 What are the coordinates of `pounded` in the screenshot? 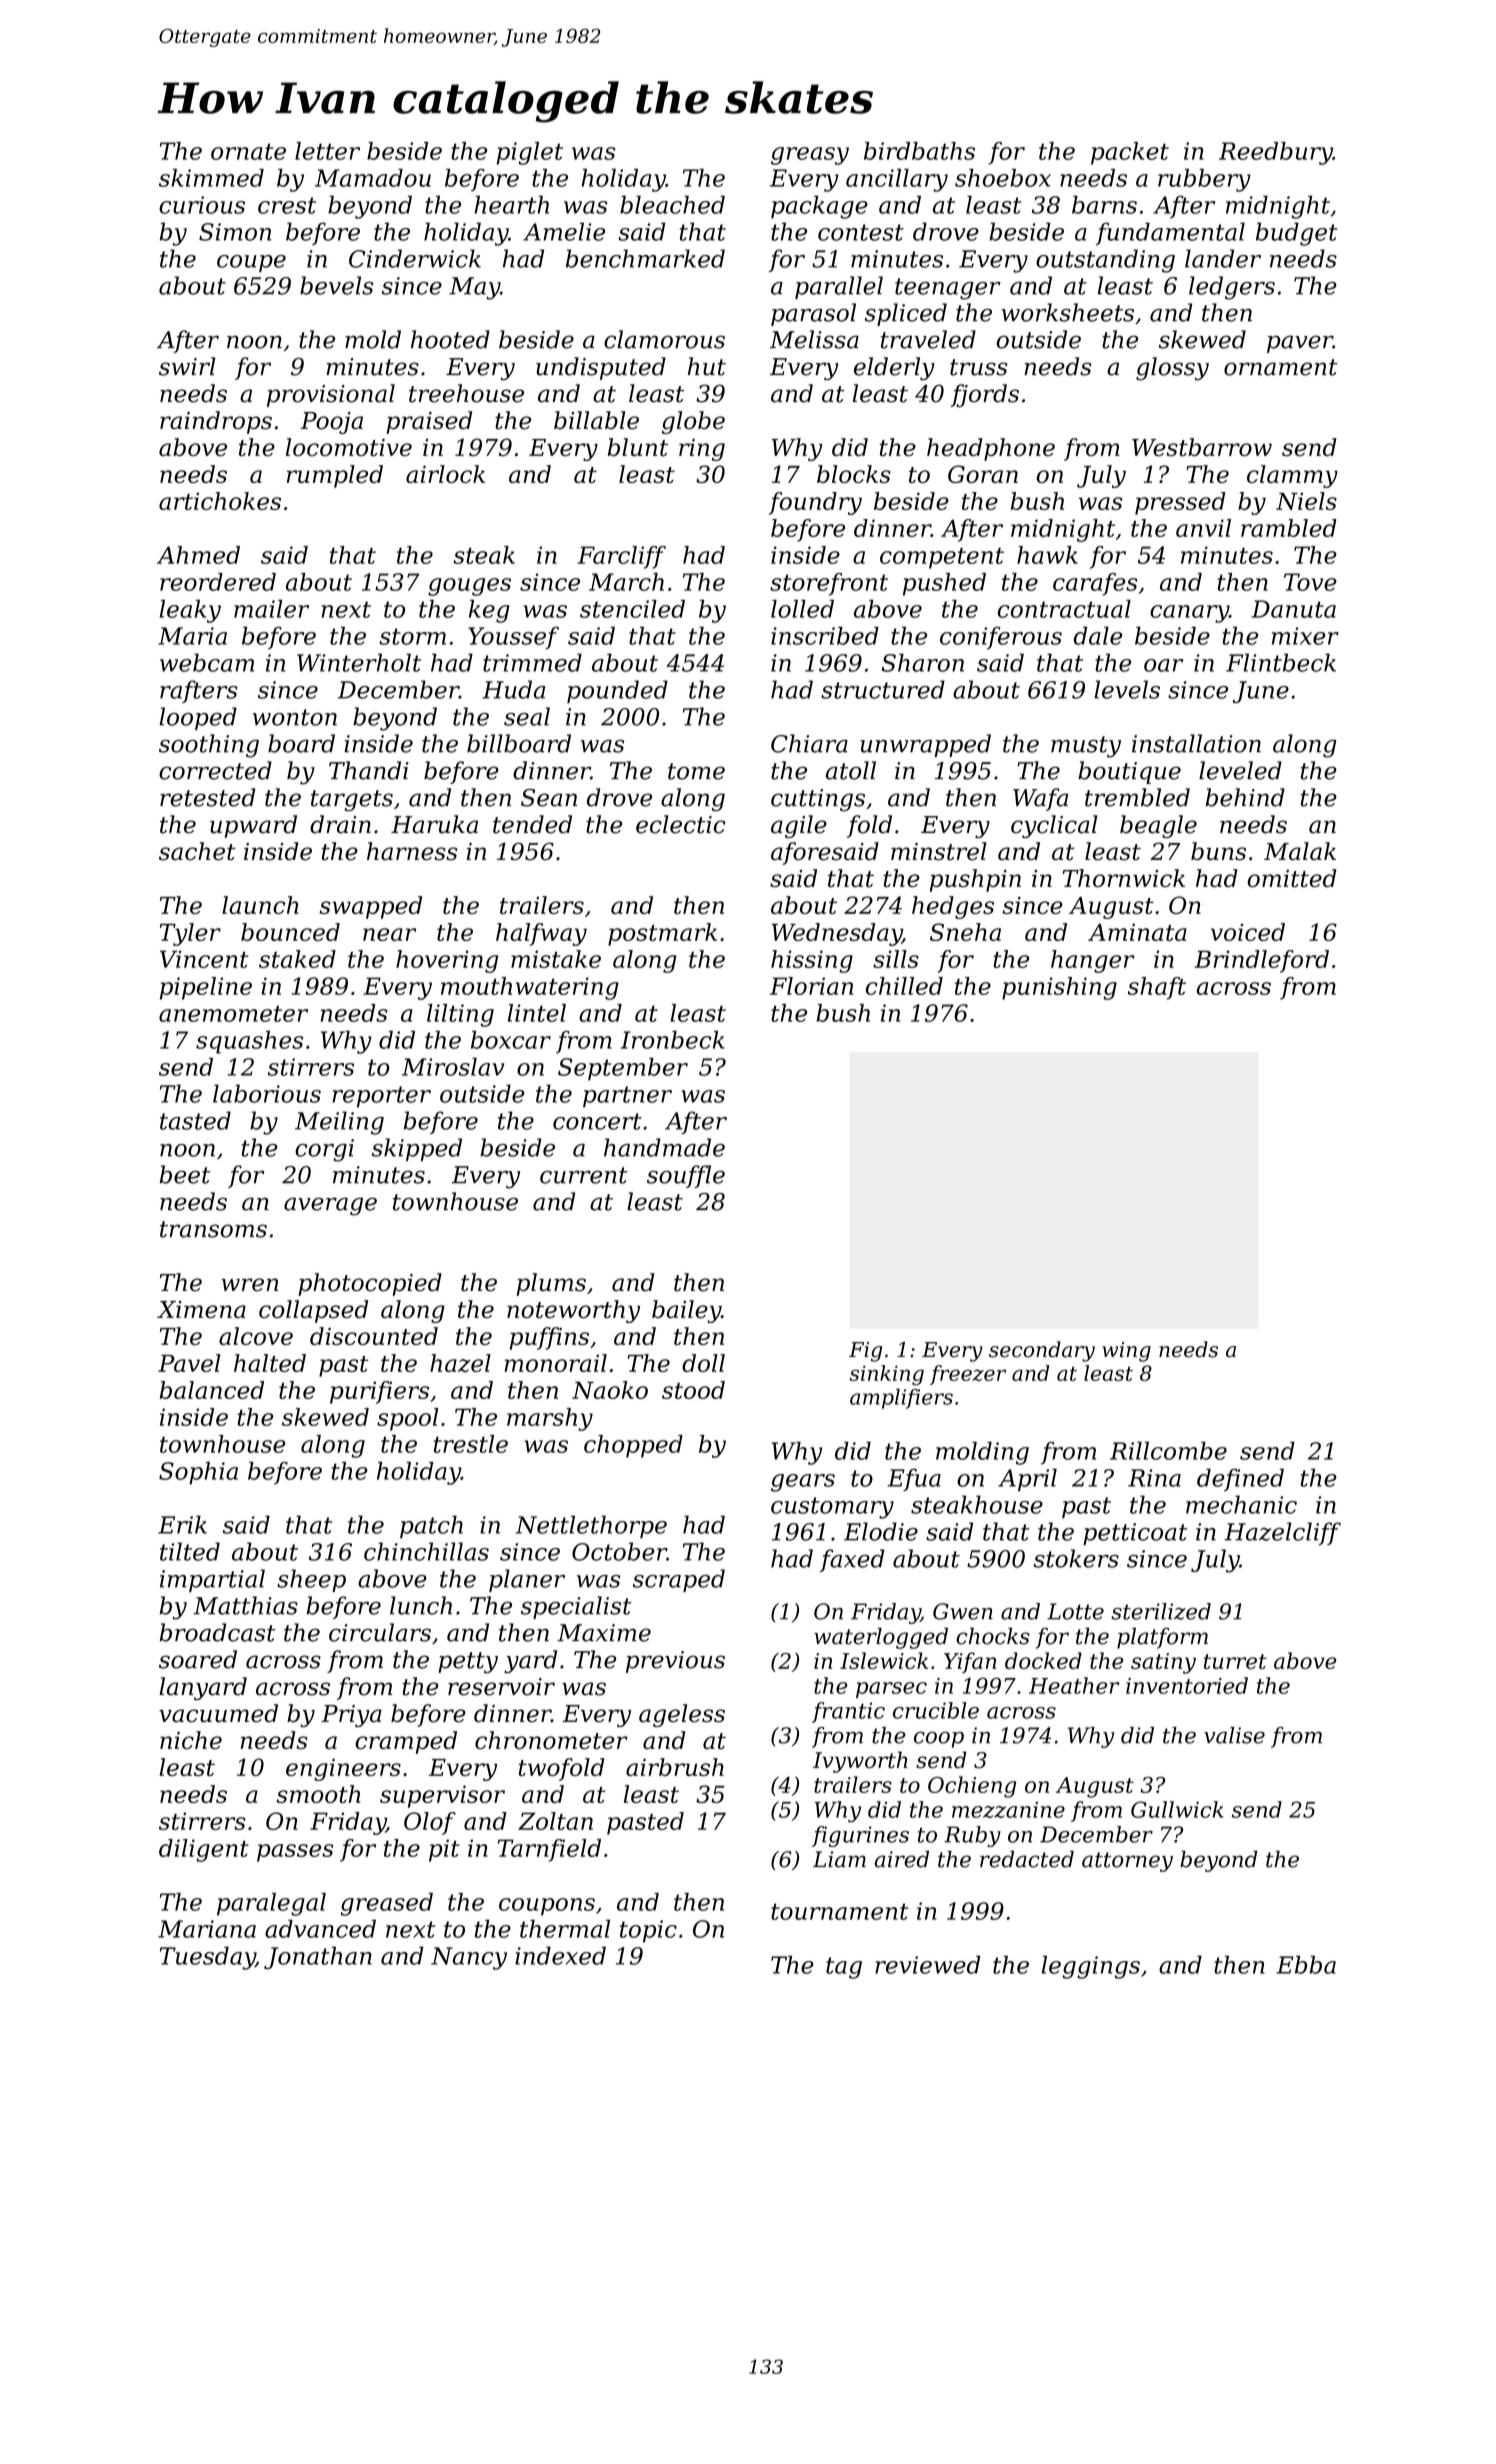 It's located at (617, 691).
